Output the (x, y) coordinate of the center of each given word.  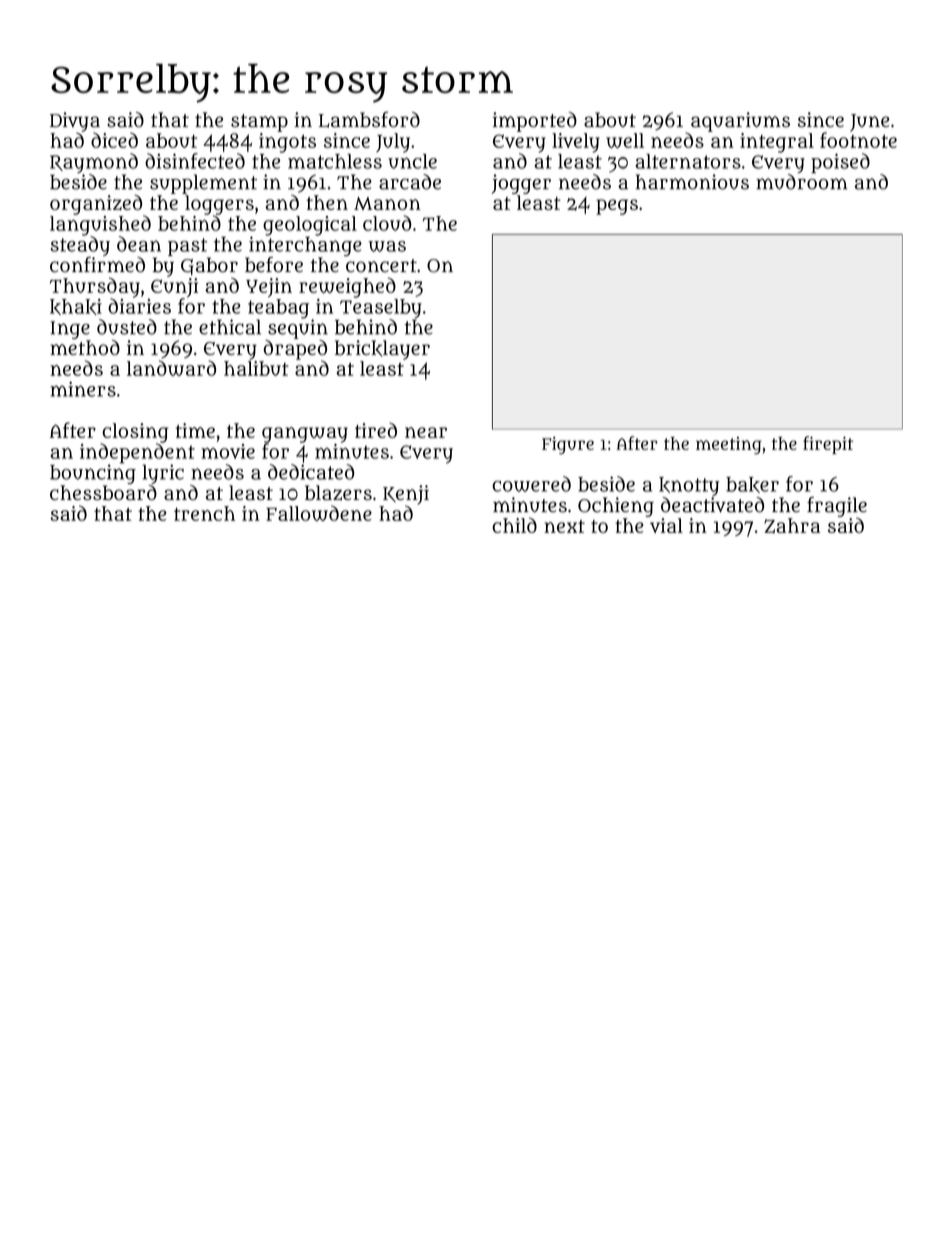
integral (777, 143)
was (387, 246)
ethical (230, 327)
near (426, 432)
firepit (828, 445)
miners (83, 389)
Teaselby (381, 308)
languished (100, 225)
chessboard (103, 493)
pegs (617, 207)
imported (535, 122)
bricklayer (382, 350)
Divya (75, 122)
